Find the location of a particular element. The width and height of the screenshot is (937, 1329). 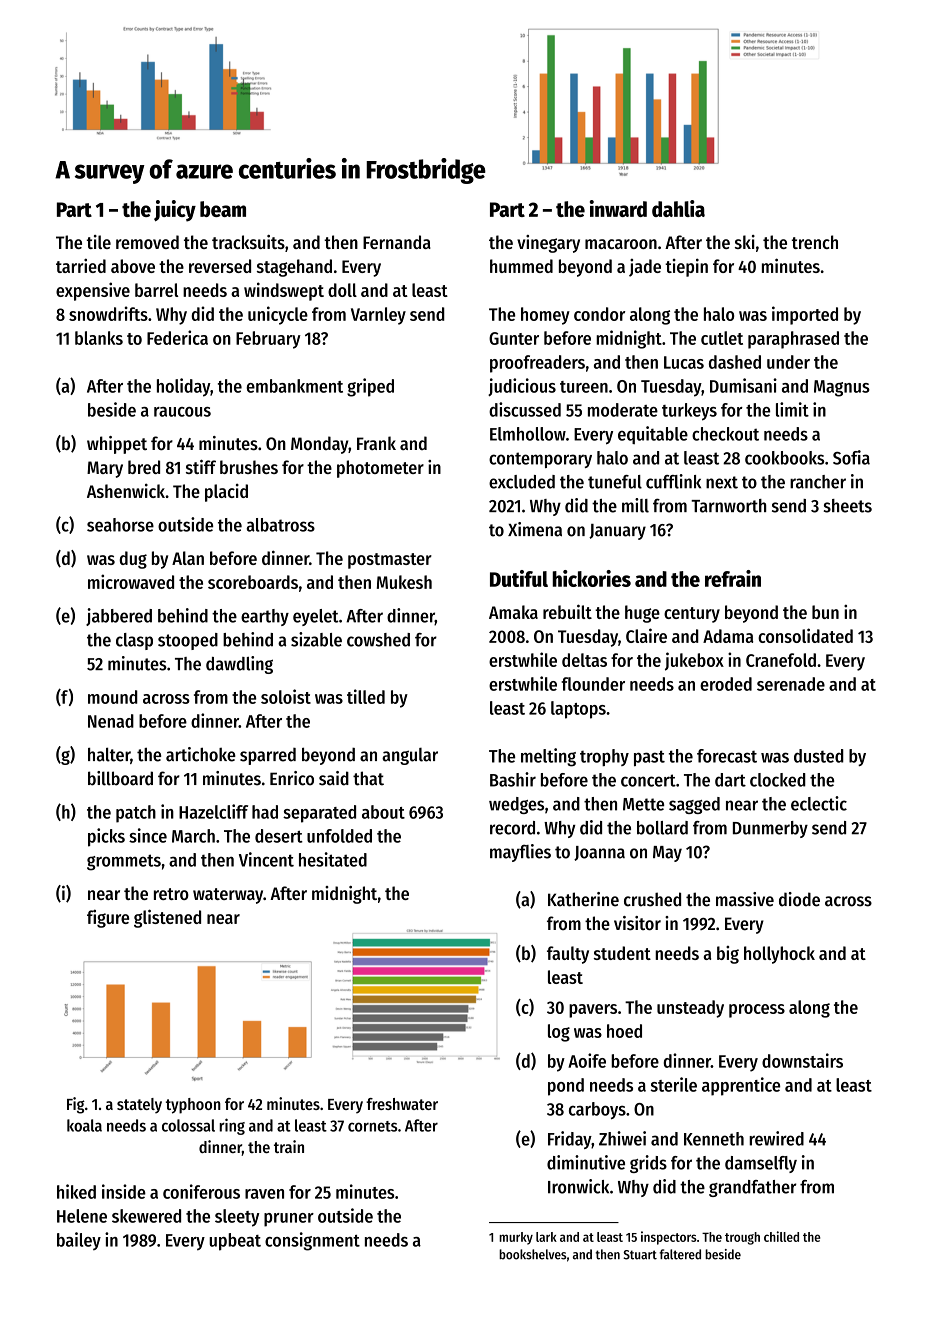

faulty is located at coordinates (568, 955).
